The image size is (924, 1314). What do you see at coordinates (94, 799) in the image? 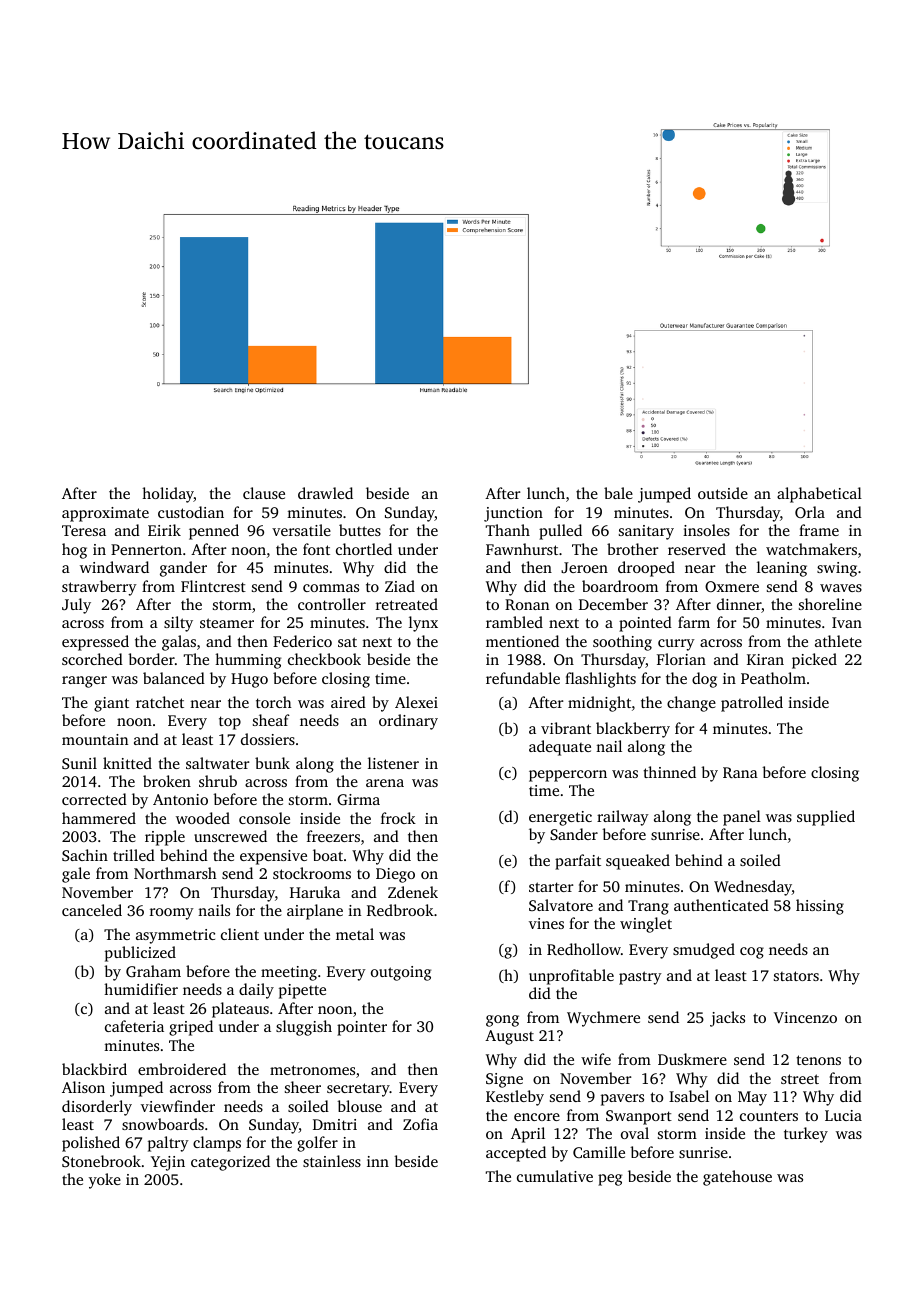
I see `corrected` at bounding box center [94, 799].
